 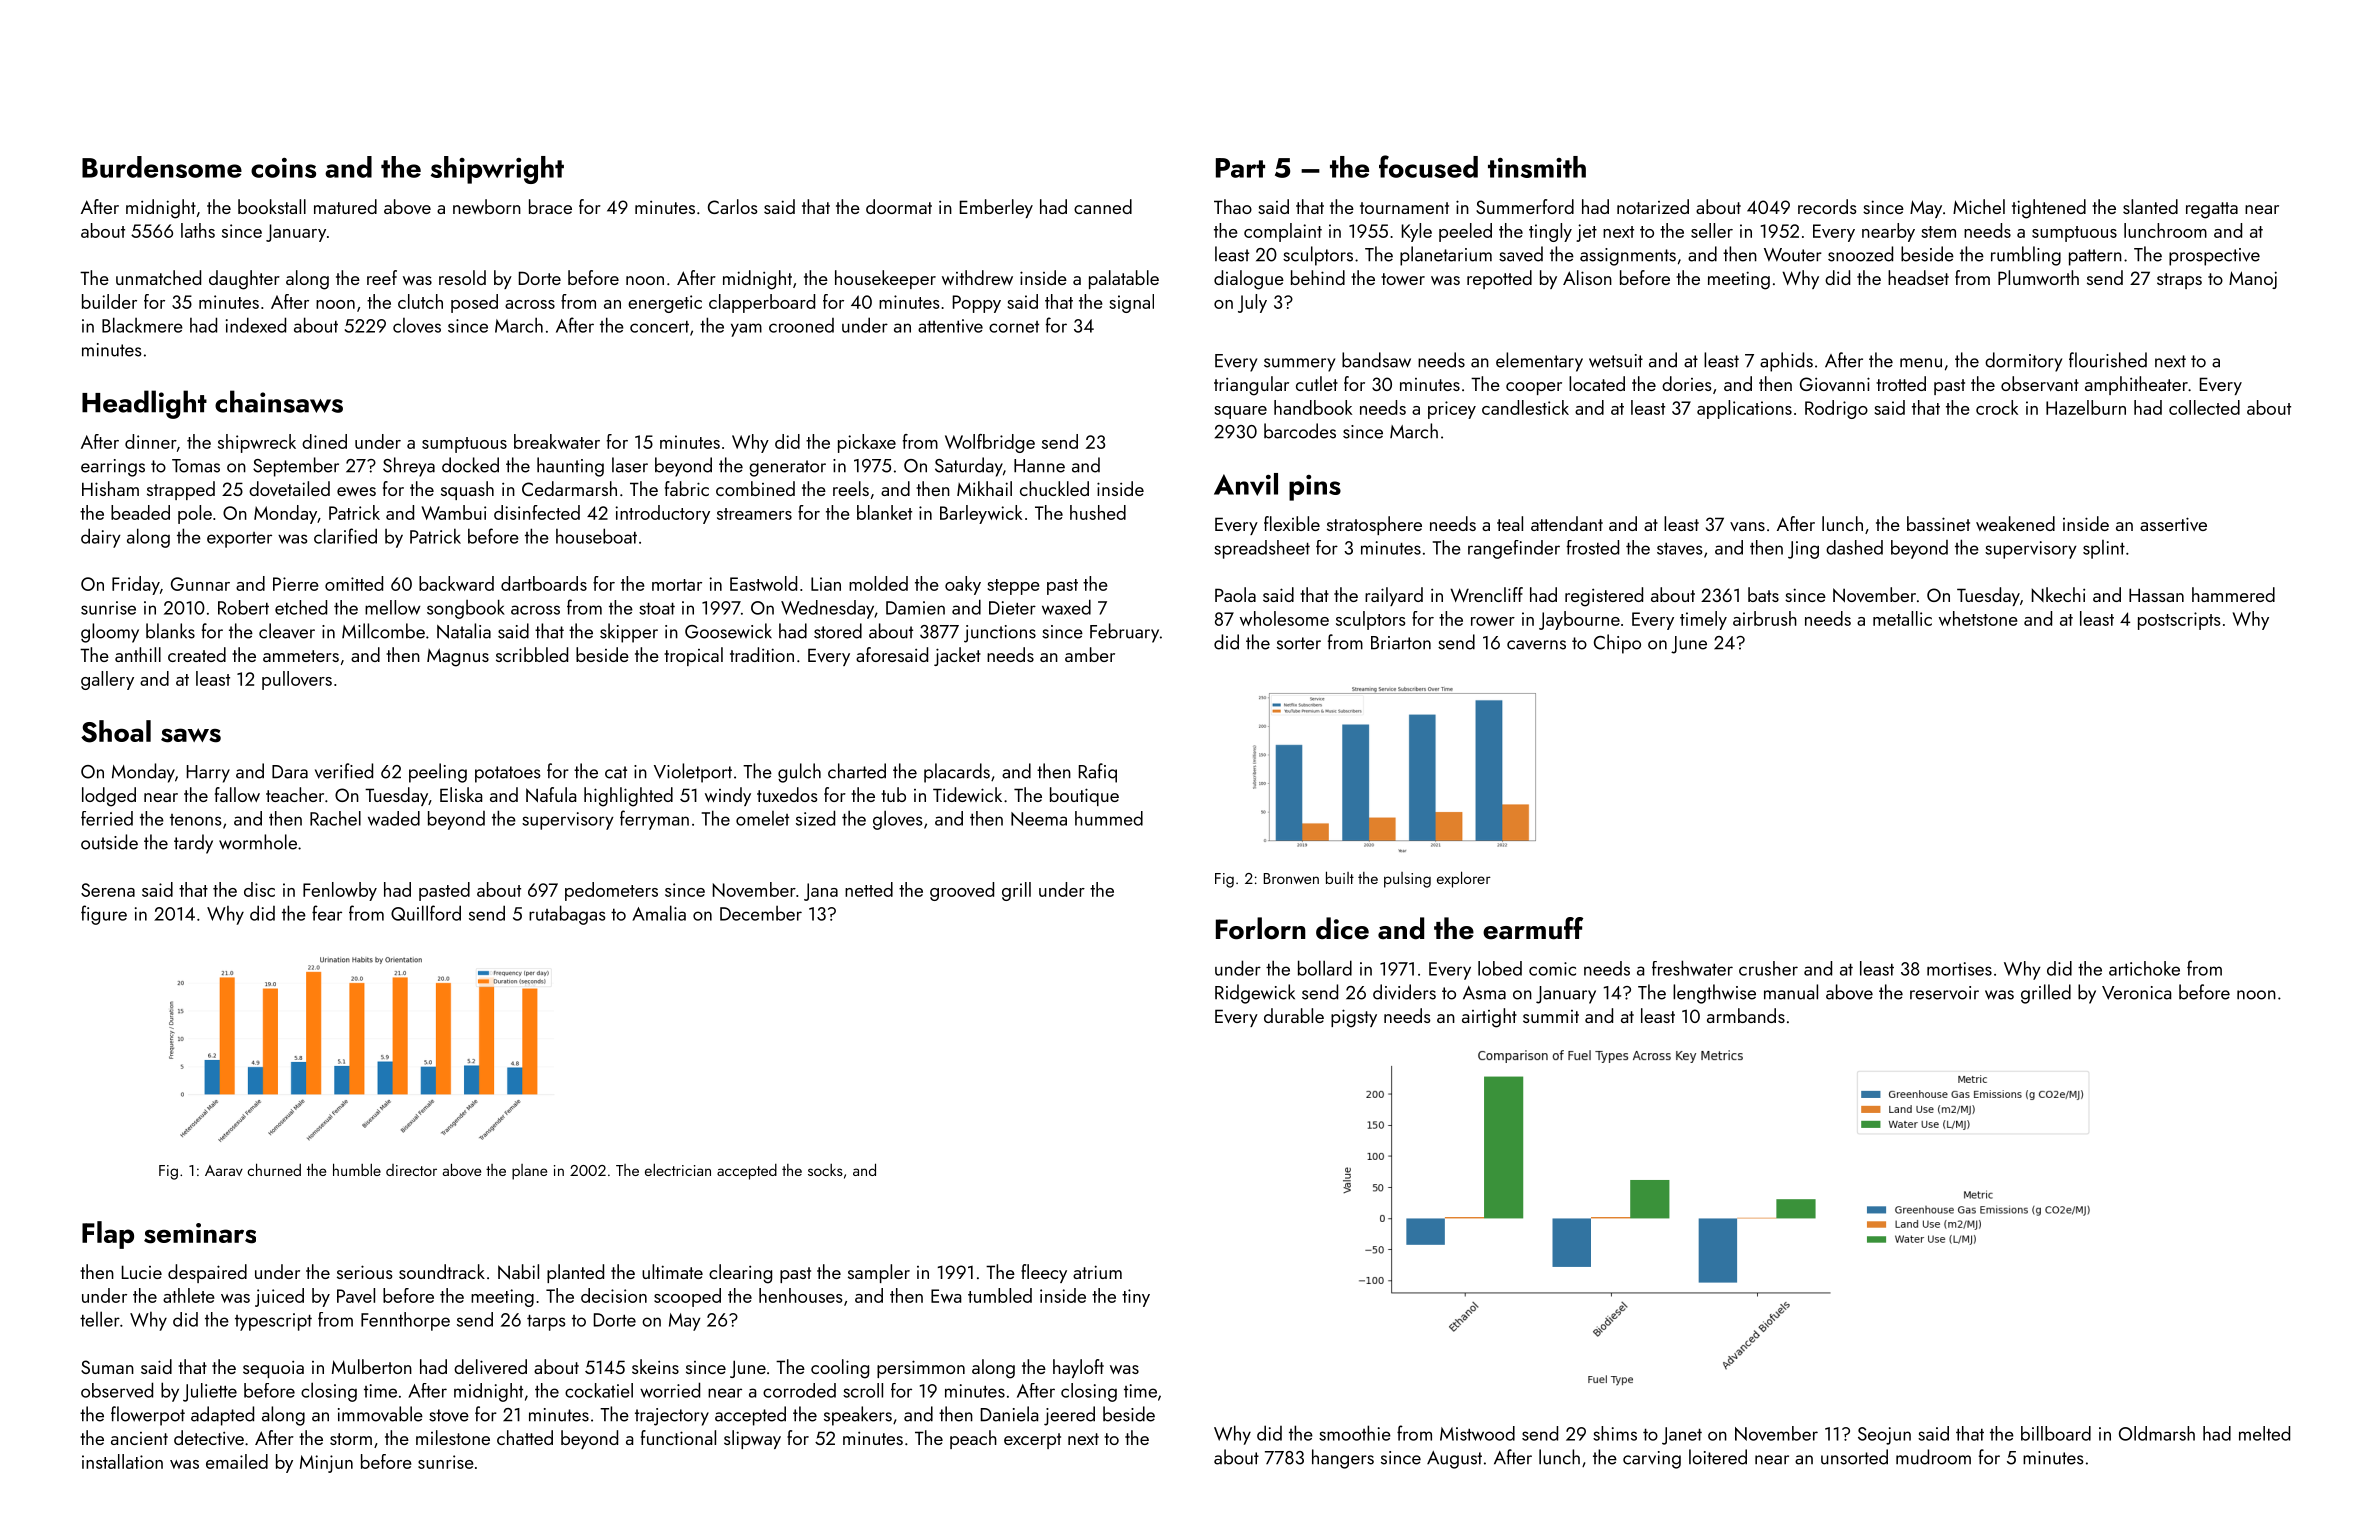 What do you see at coordinates (2150, 206) in the document?
I see `slanted` at bounding box center [2150, 206].
